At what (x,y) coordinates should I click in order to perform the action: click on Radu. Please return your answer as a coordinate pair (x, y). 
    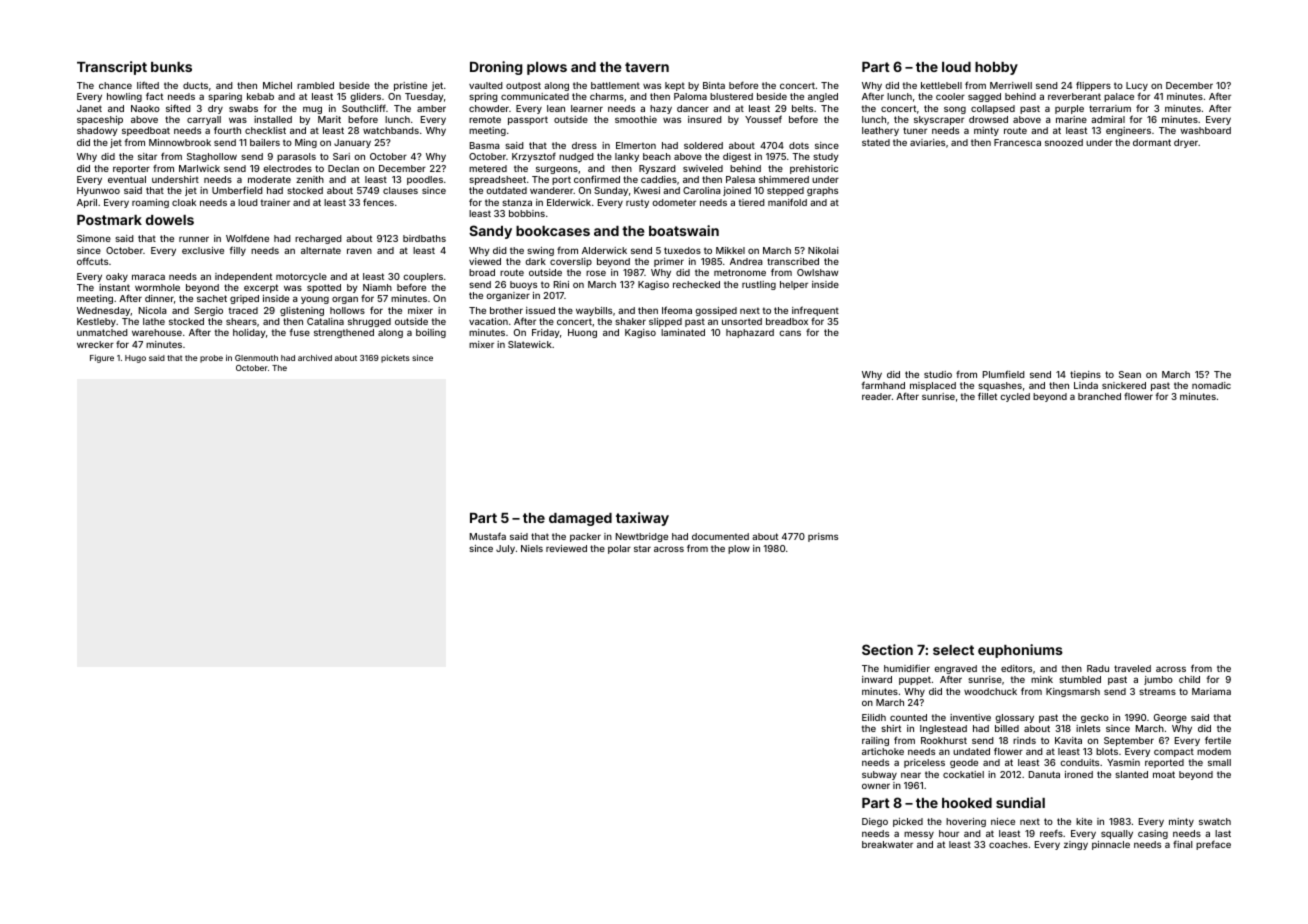
    Looking at the image, I should click on (1098, 668).
